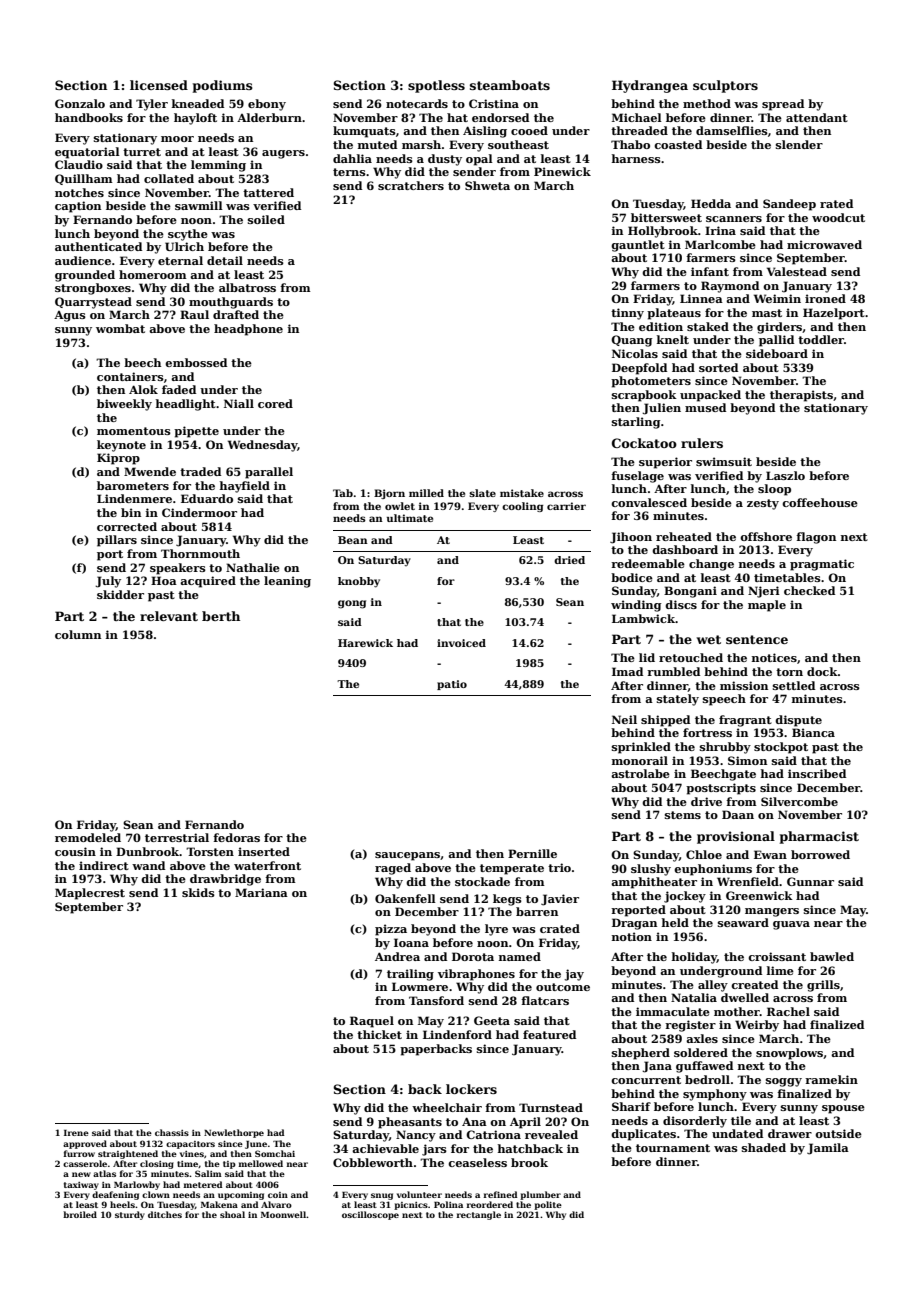 This screenshot has height=1308, width=924. What do you see at coordinates (159, 85) in the screenshot?
I see `licensed` at bounding box center [159, 85].
